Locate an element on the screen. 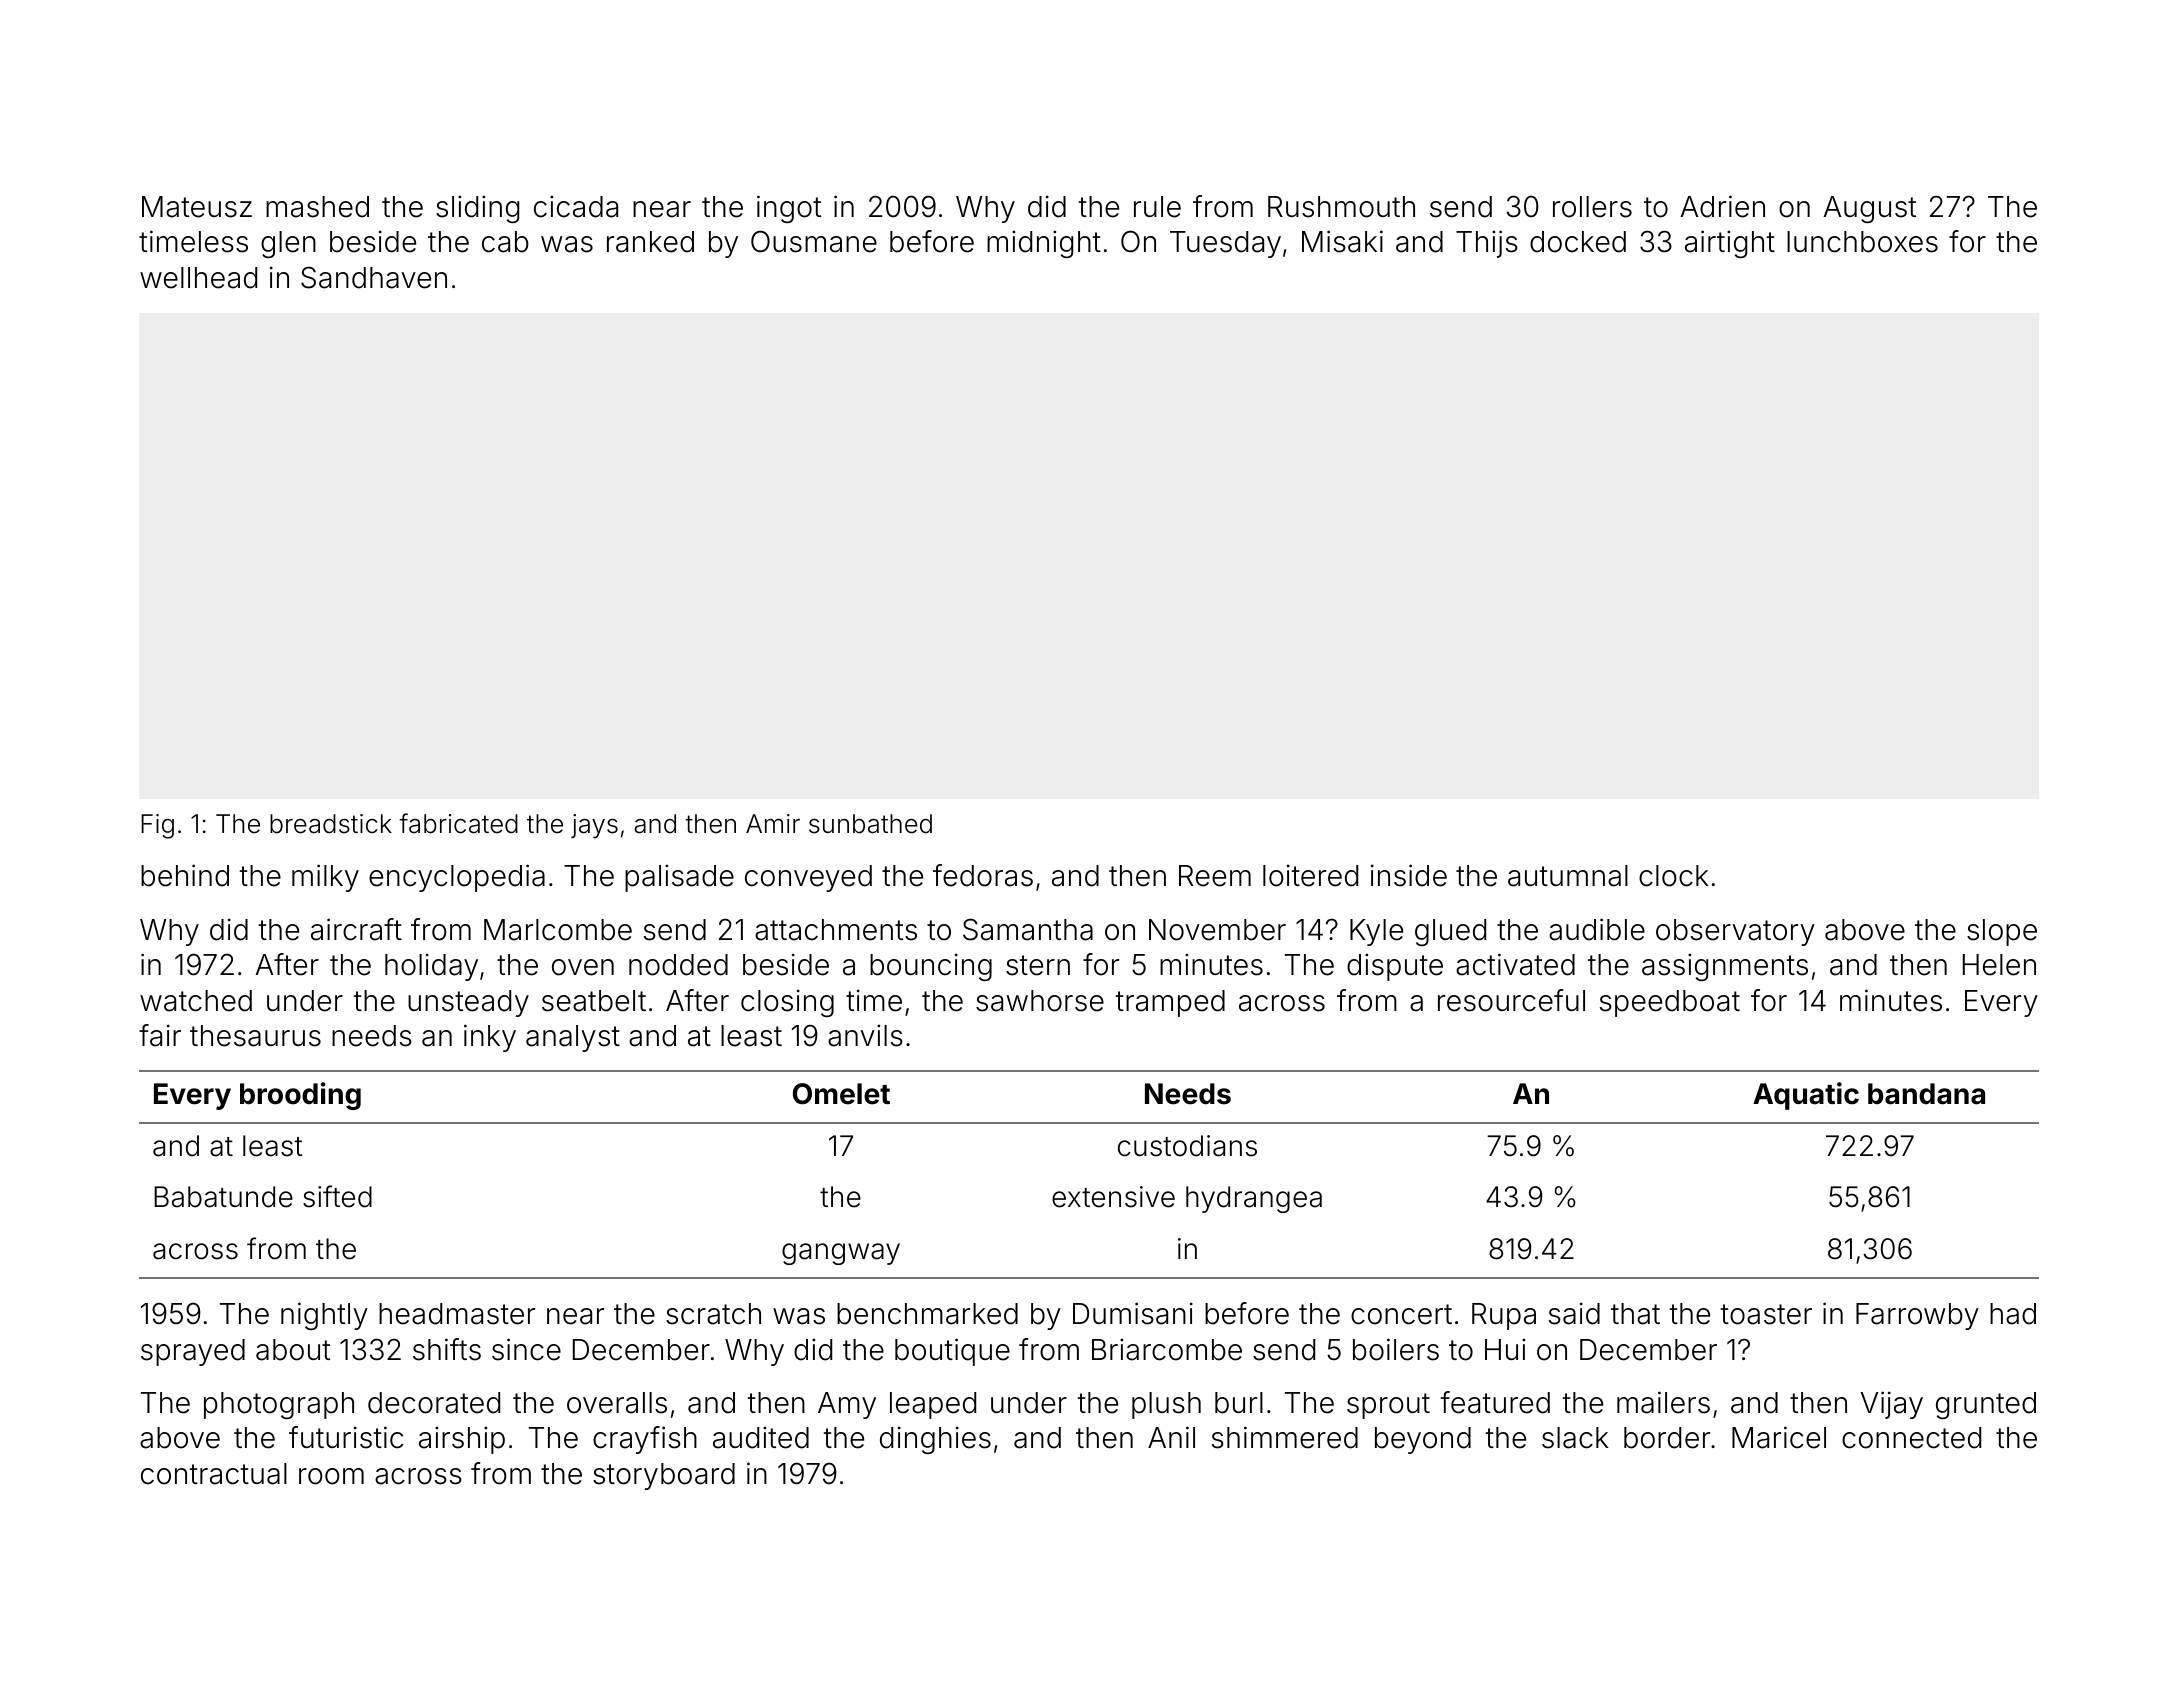  midnight is located at coordinates (1044, 244).
